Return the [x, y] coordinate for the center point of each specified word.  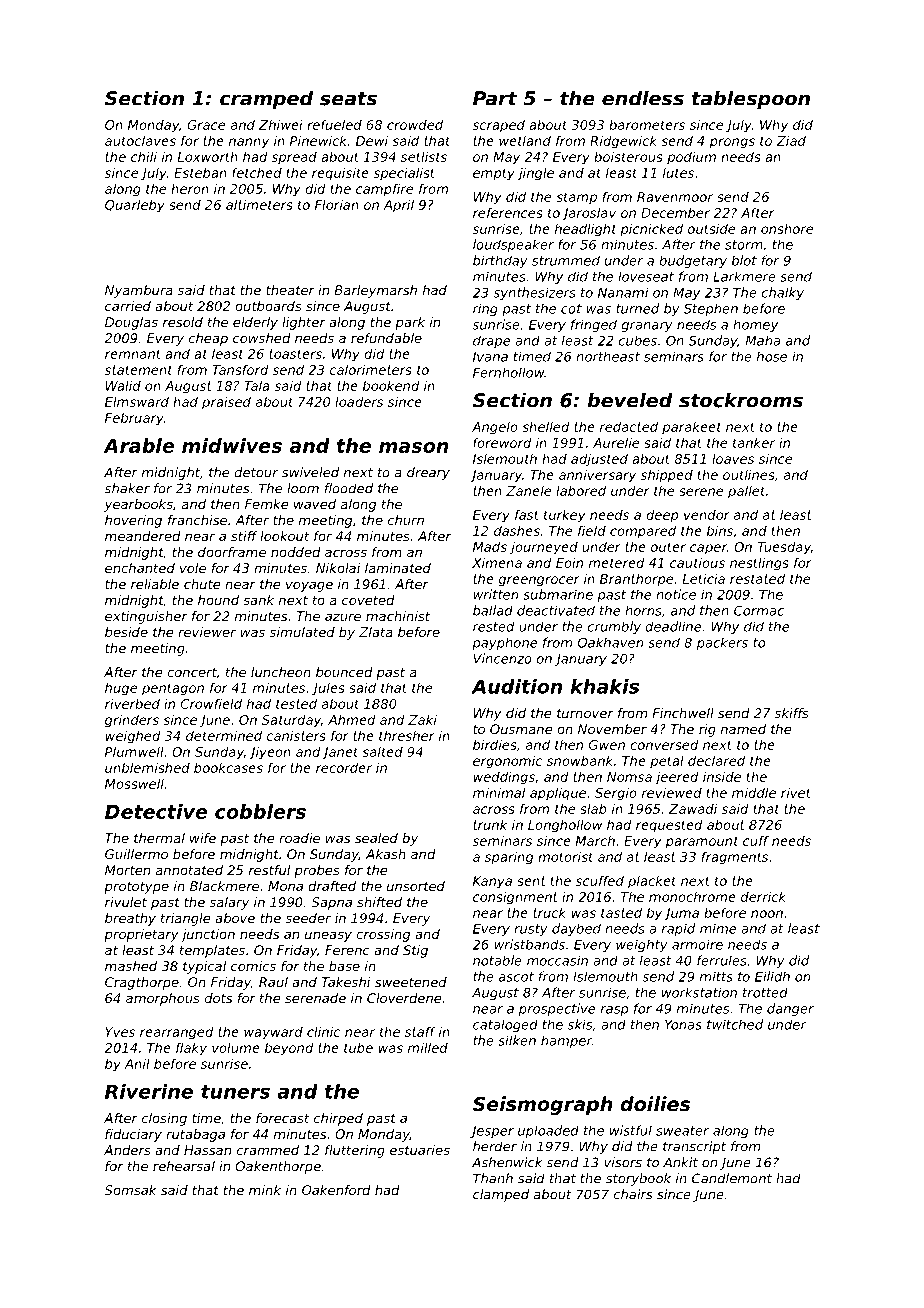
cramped [266, 99]
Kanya [492, 882]
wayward [273, 1033]
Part [495, 98]
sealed [376, 838]
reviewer [207, 632]
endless [643, 98]
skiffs [792, 713]
